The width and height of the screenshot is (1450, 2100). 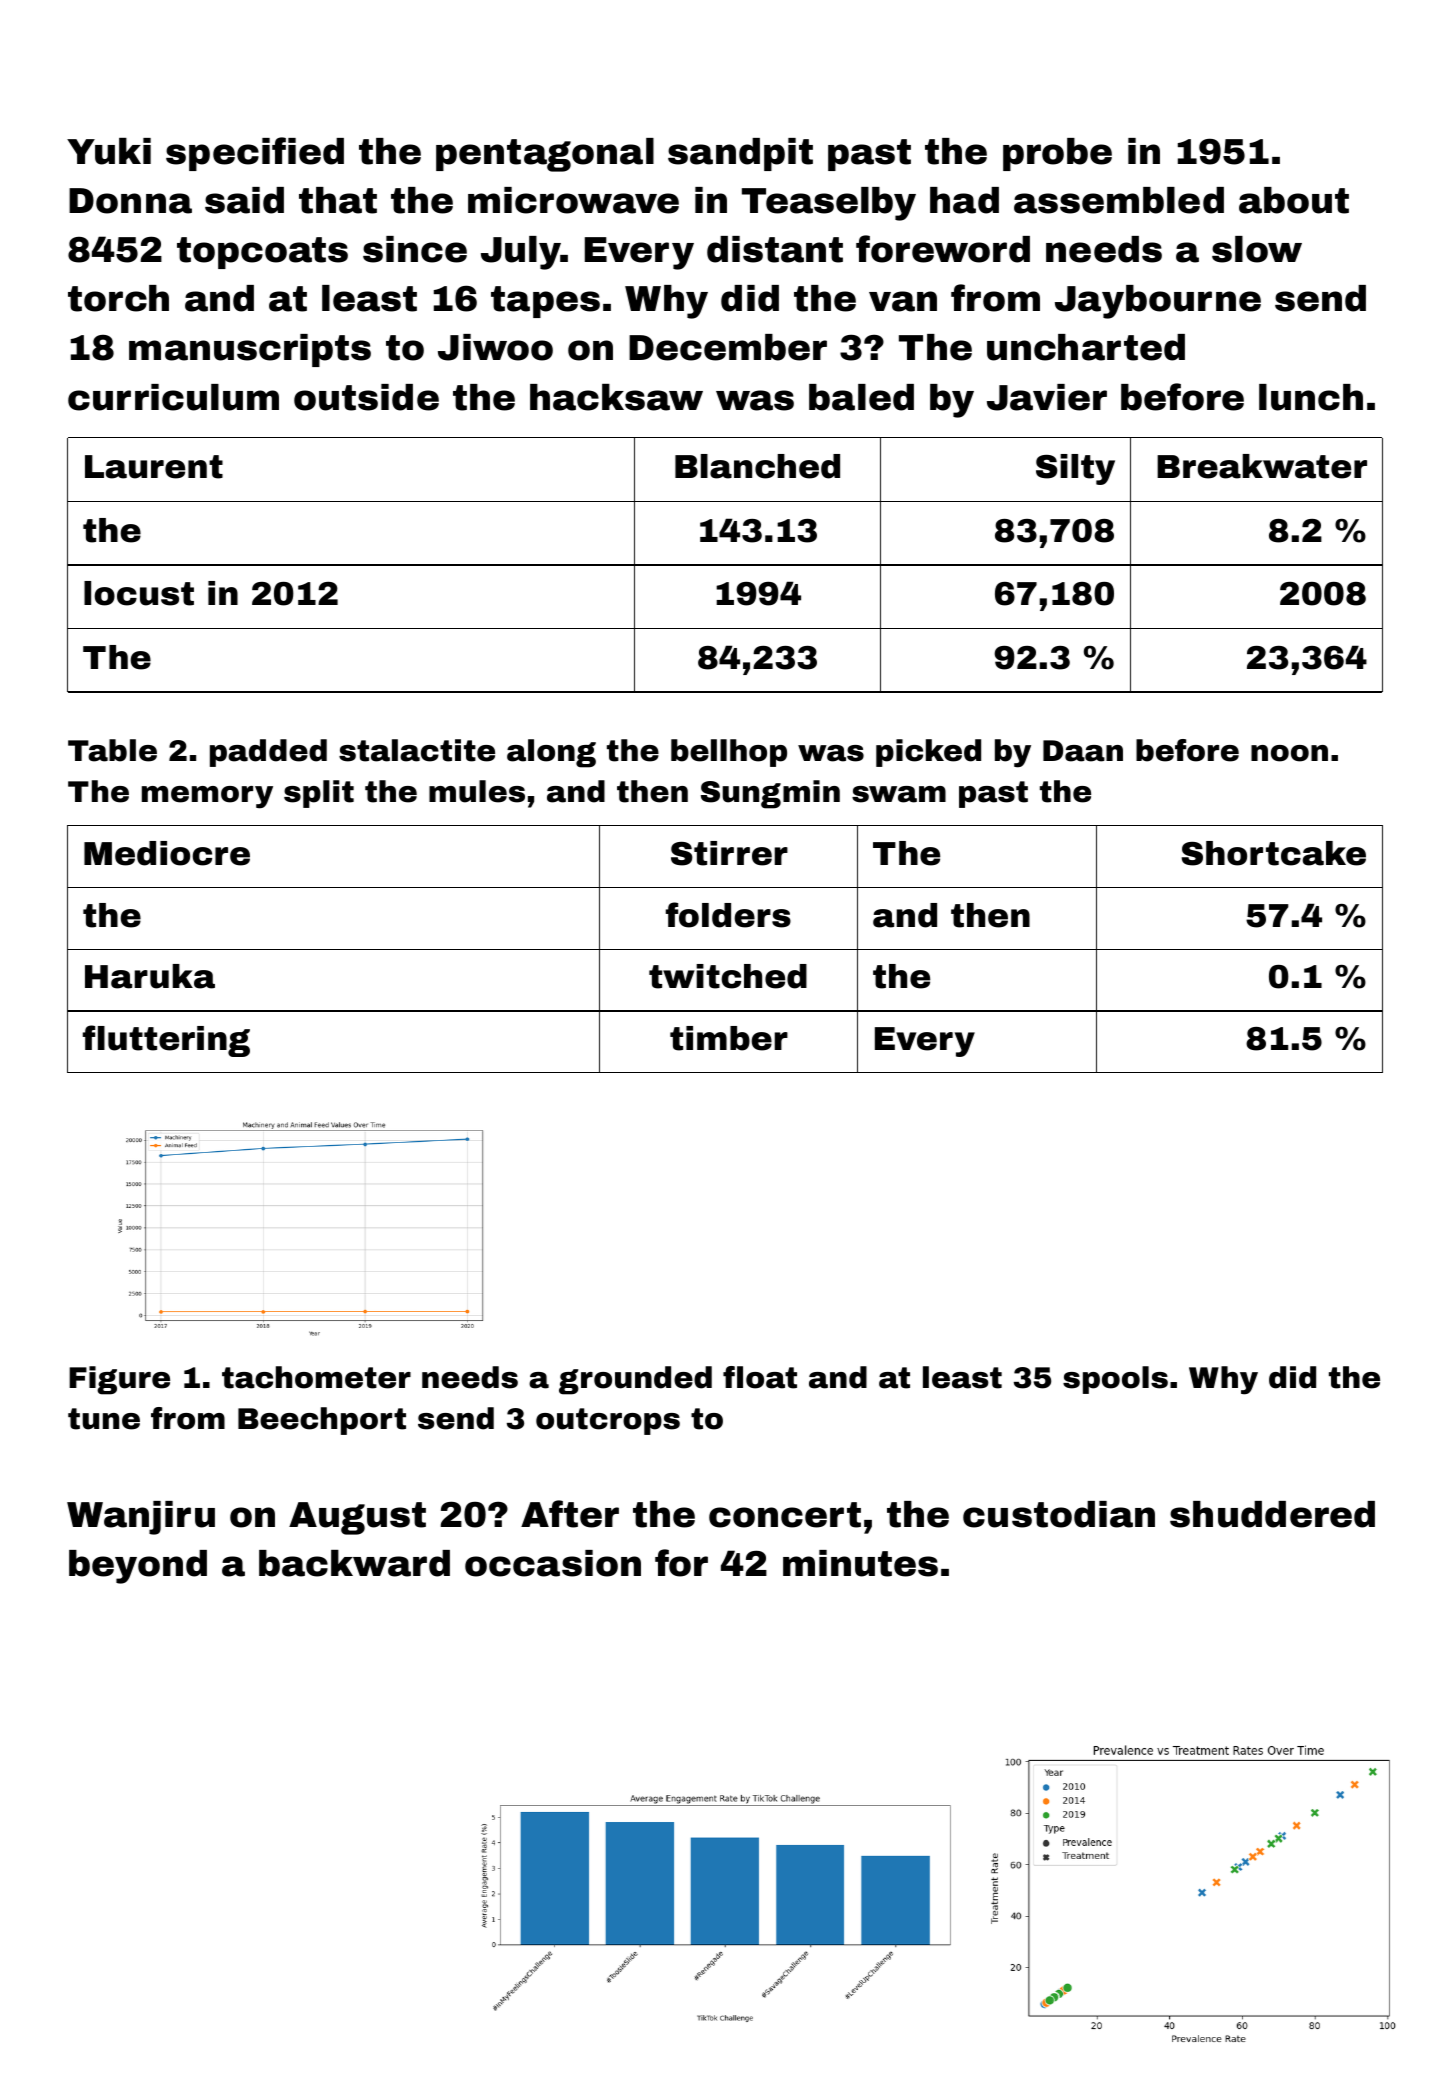 What do you see at coordinates (150, 976) in the screenshot?
I see `Haruka` at bounding box center [150, 976].
